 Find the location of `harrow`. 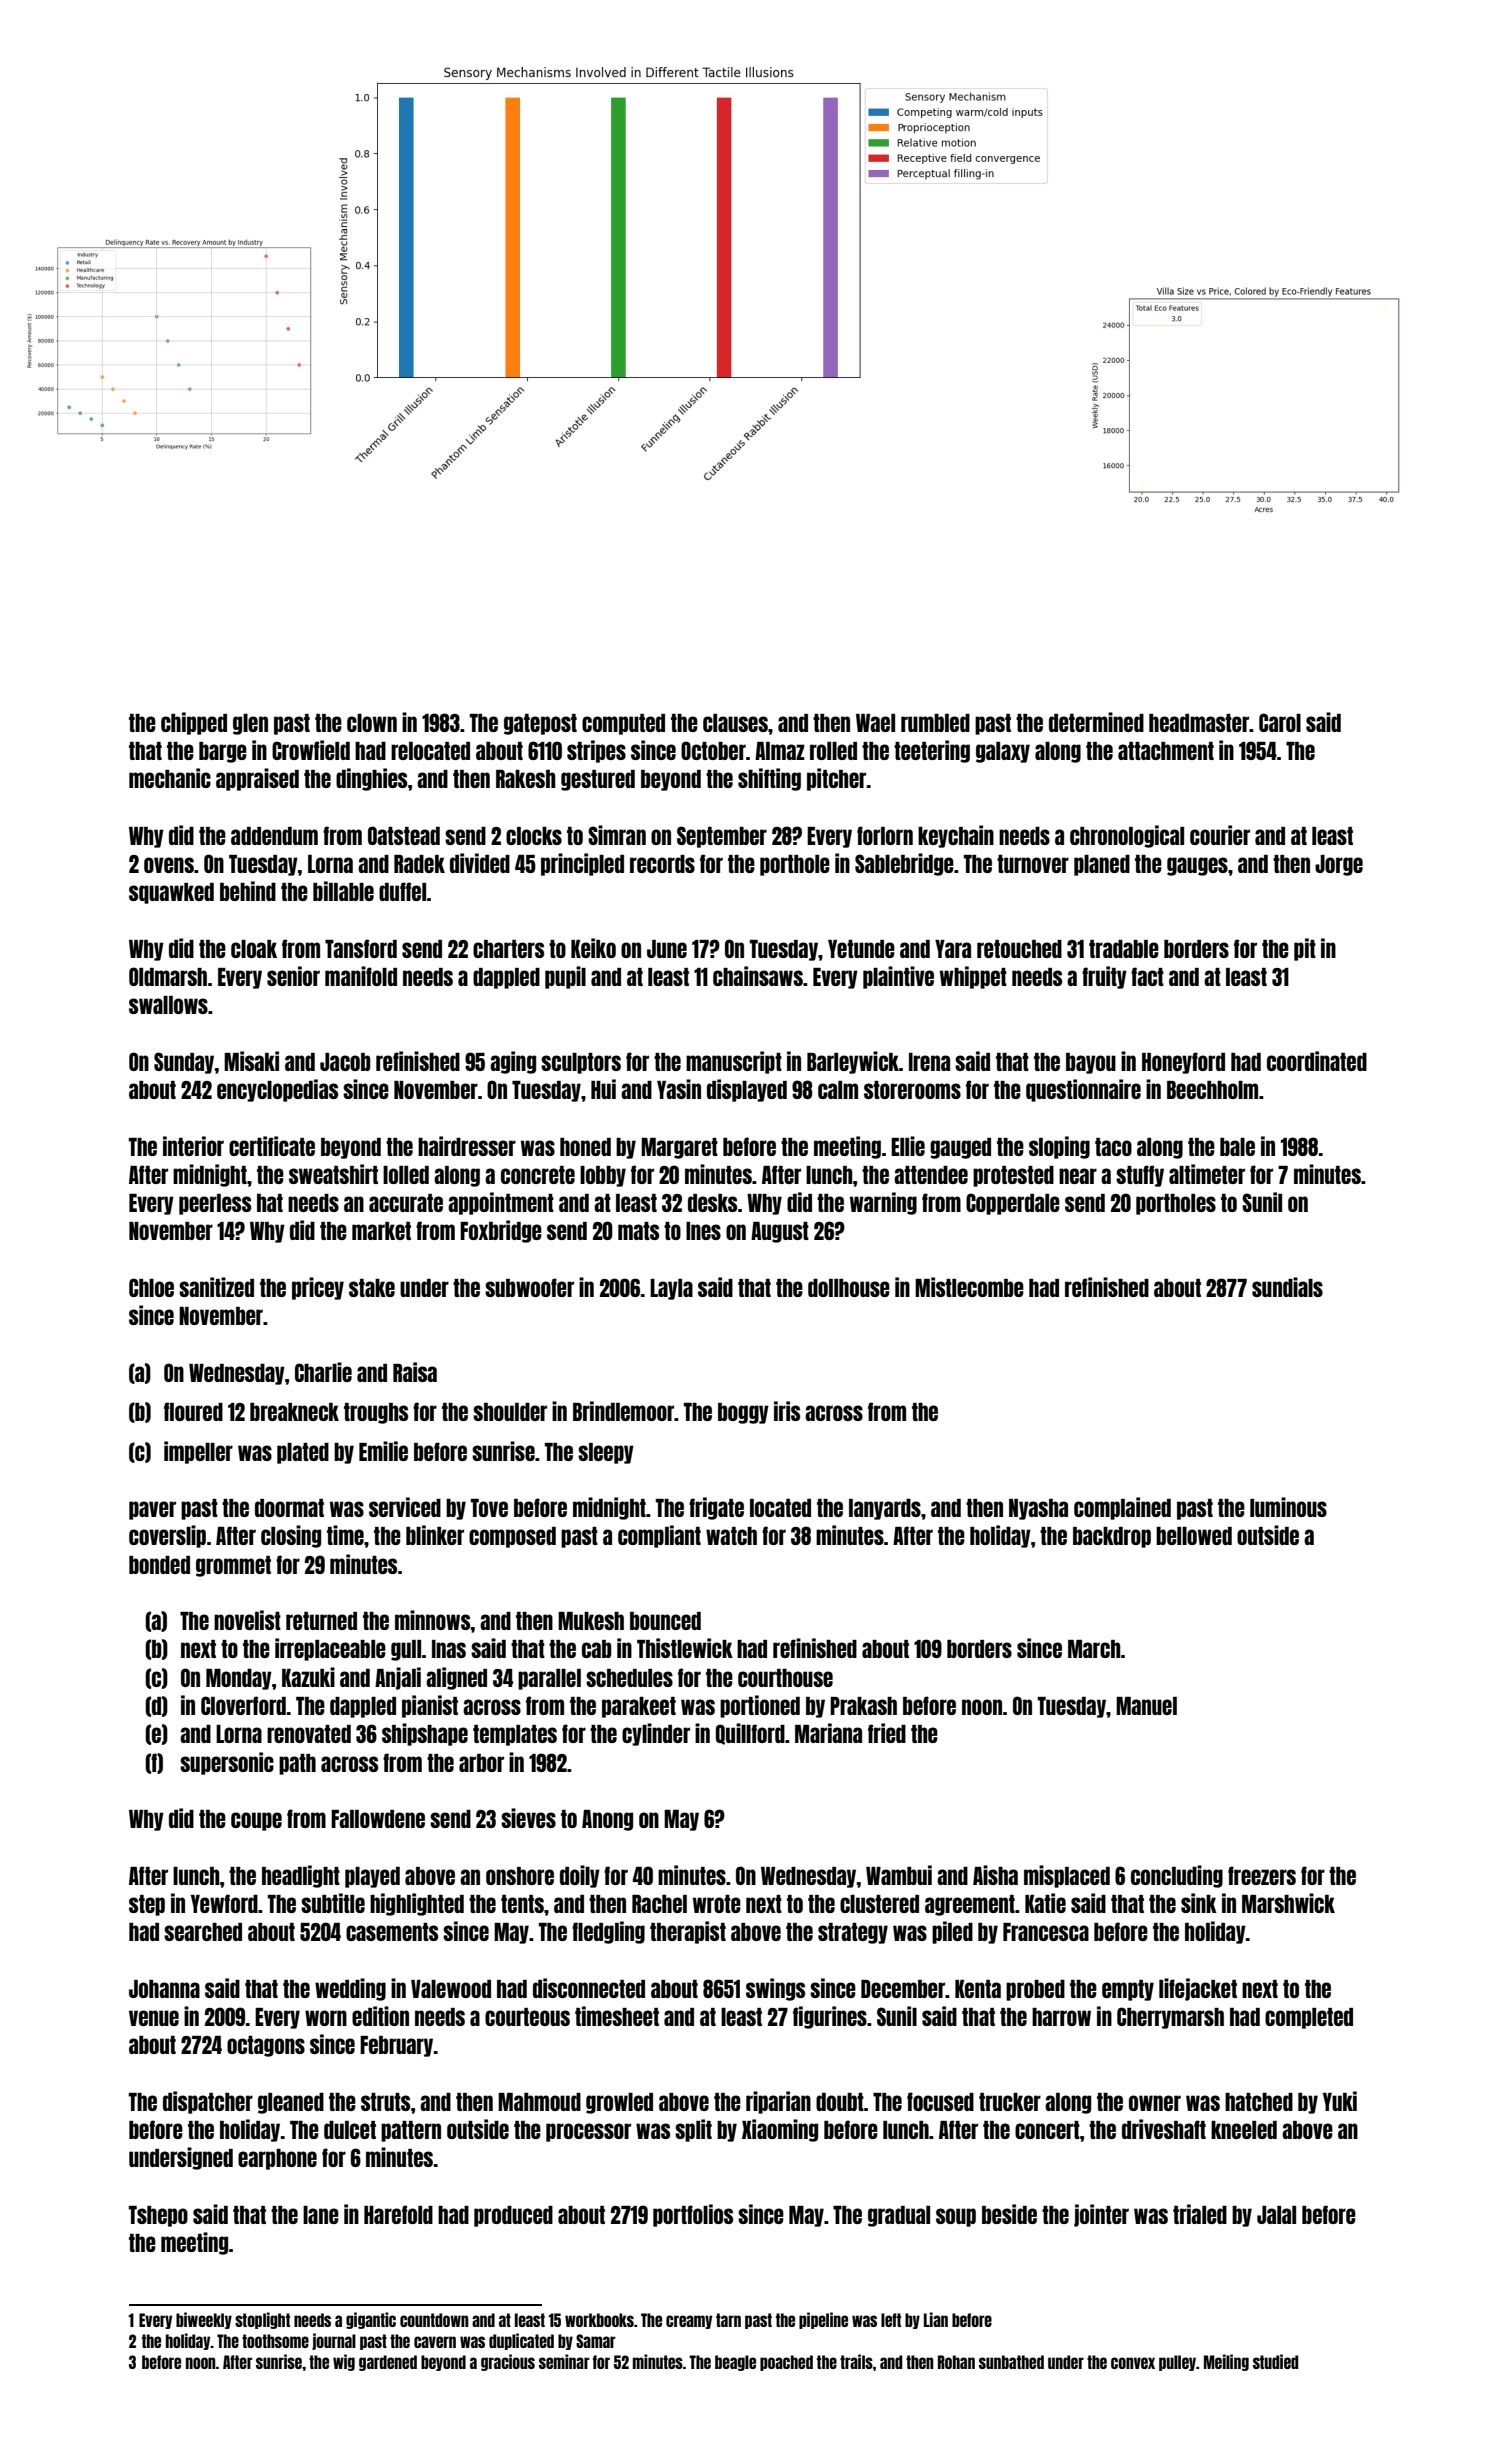

harrow is located at coordinates (1061, 2017).
